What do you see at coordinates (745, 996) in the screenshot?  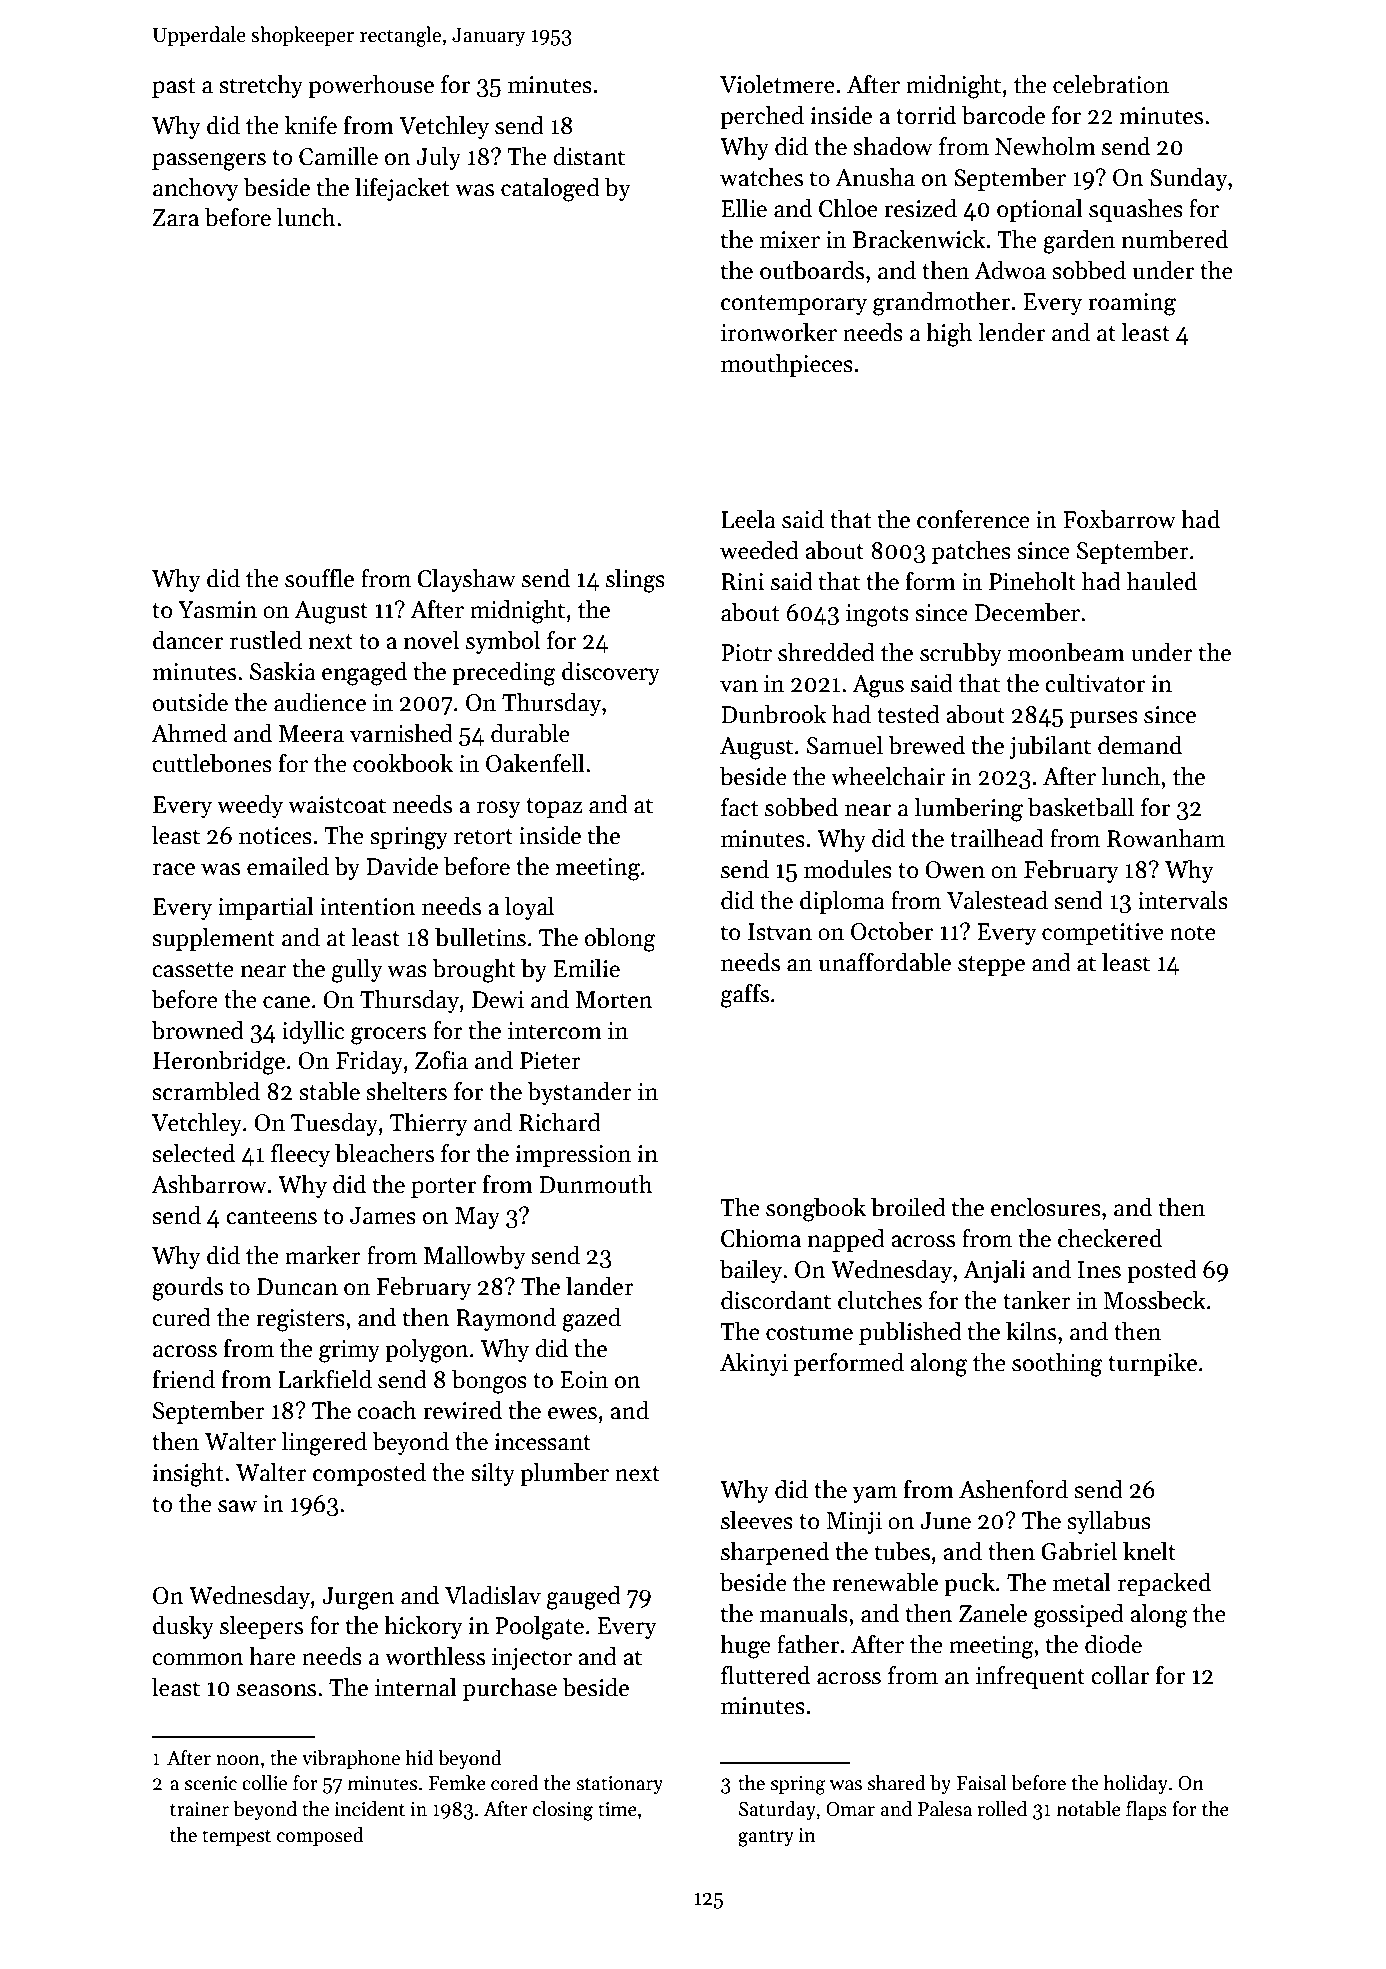 I see `gaffs` at bounding box center [745, 996].
